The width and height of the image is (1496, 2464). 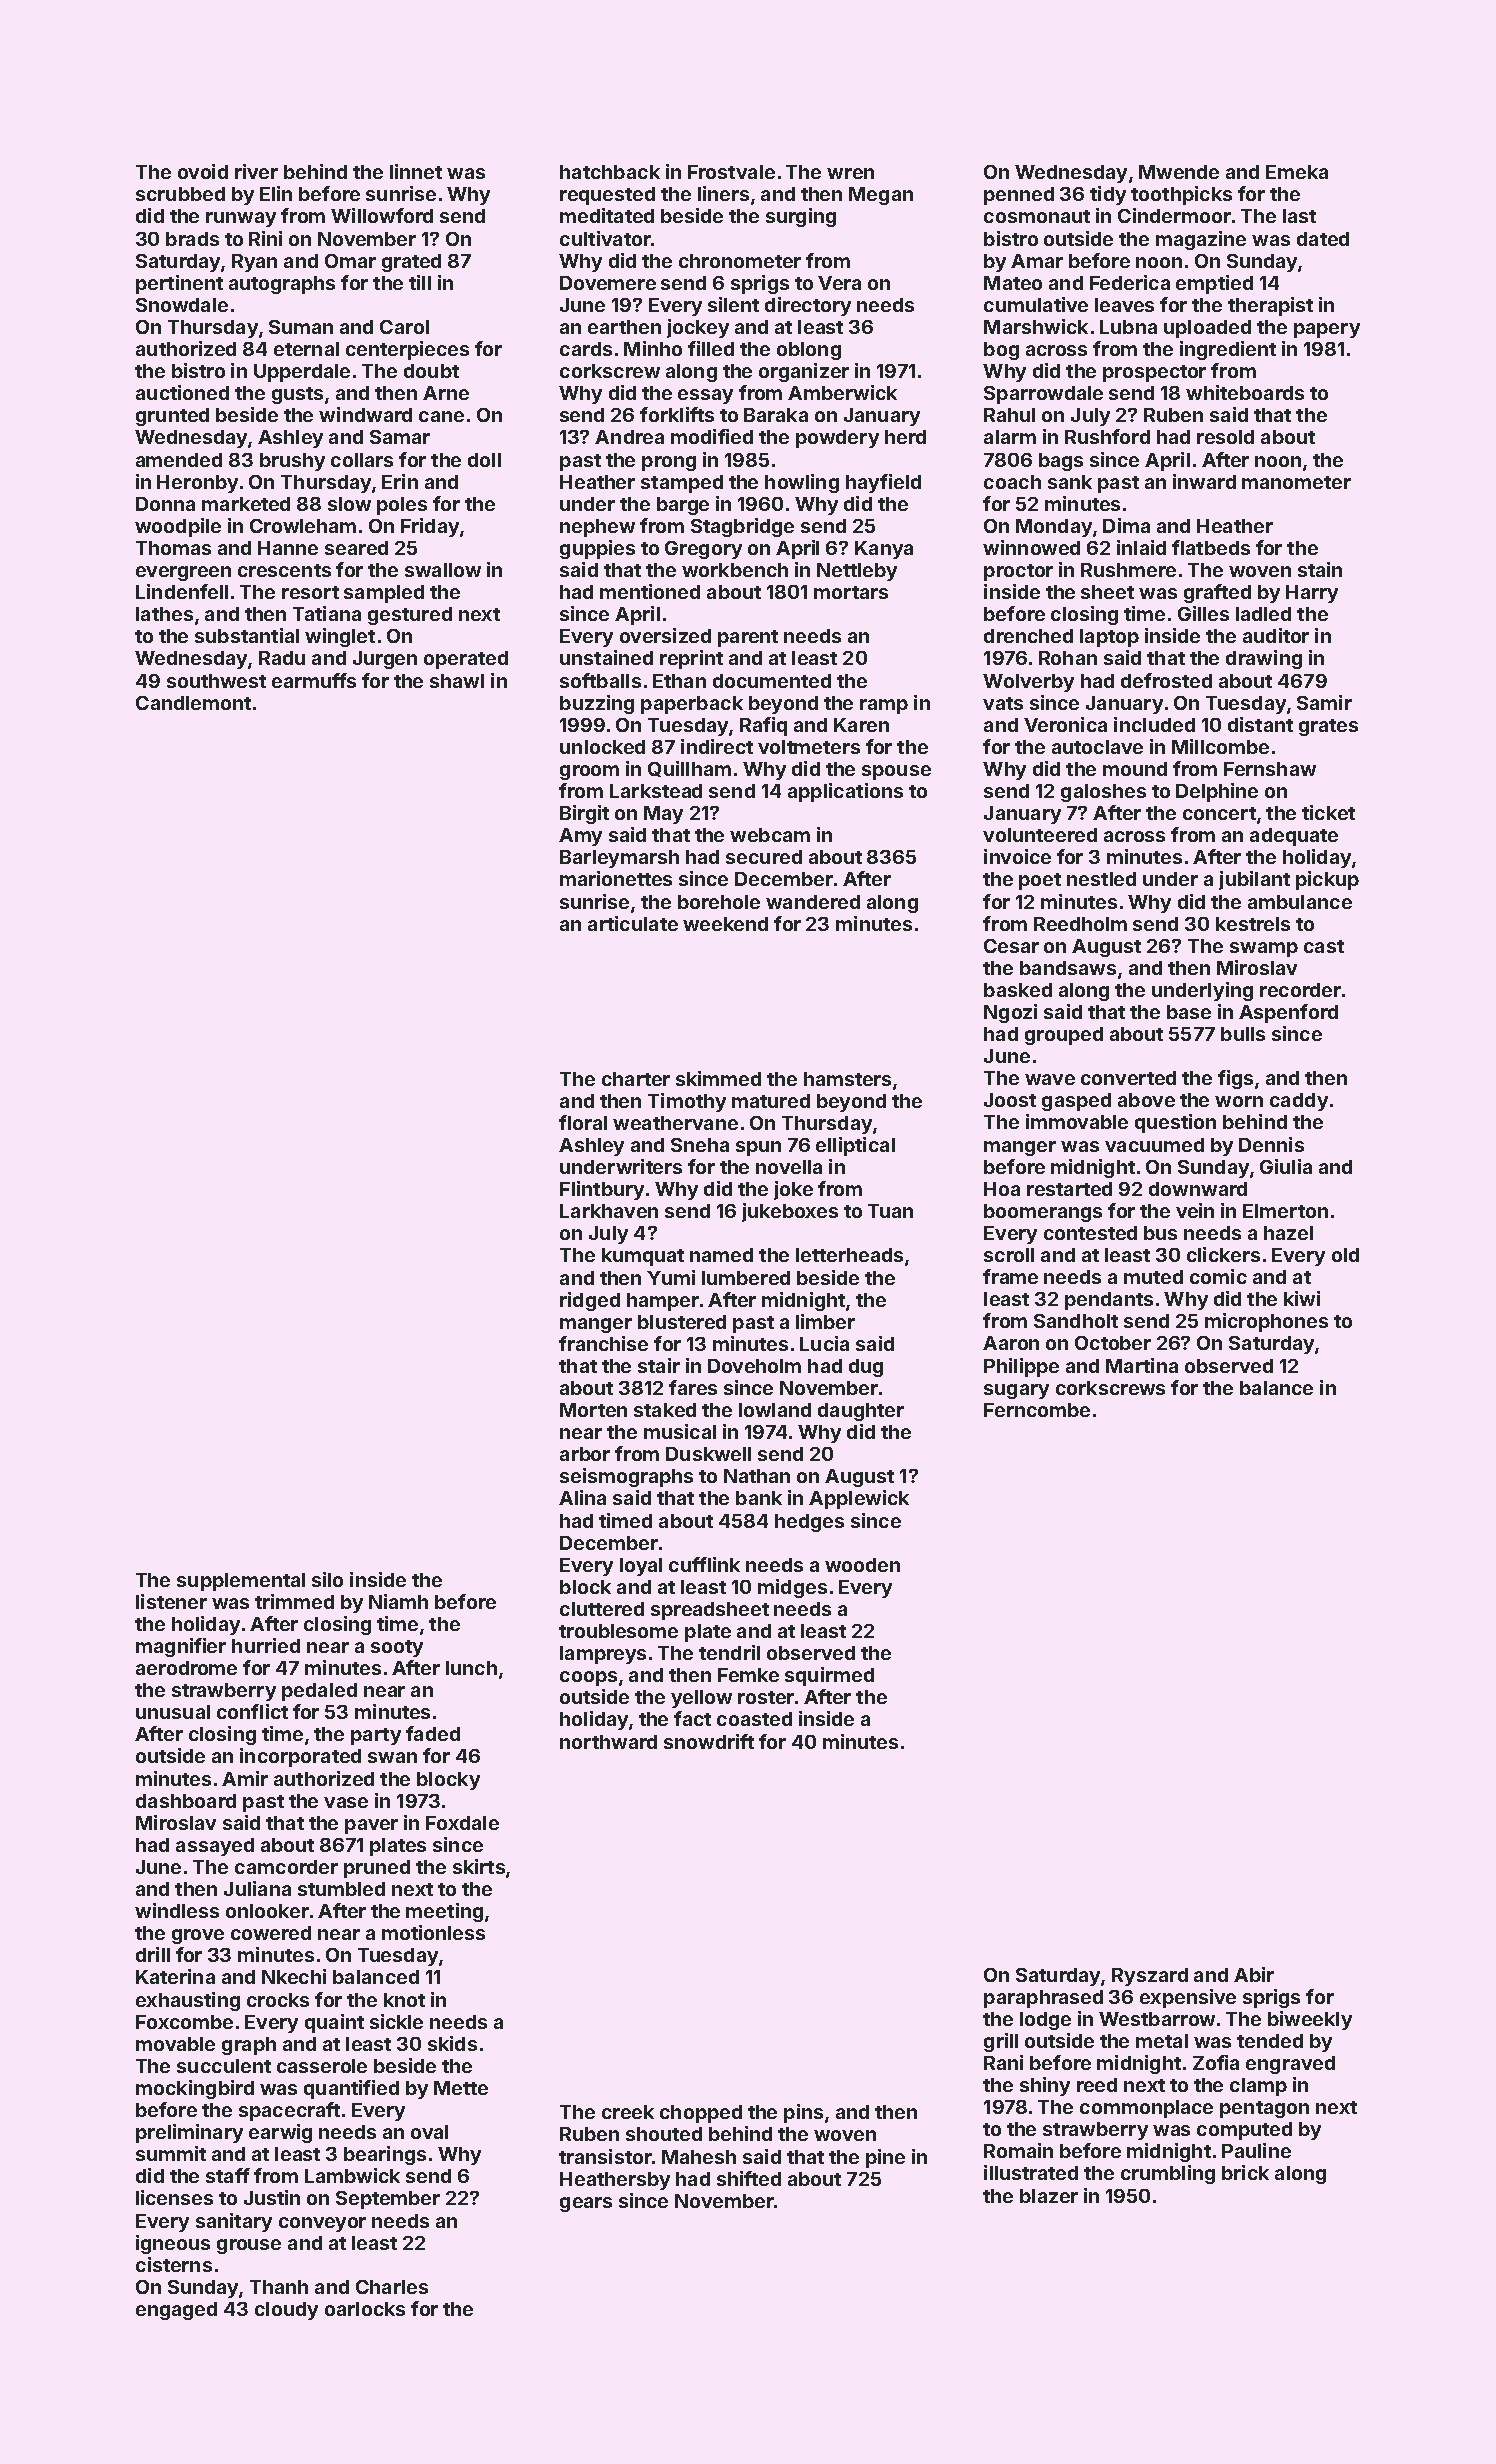 I want to click on brick, so click(x=1245, y=2172).
